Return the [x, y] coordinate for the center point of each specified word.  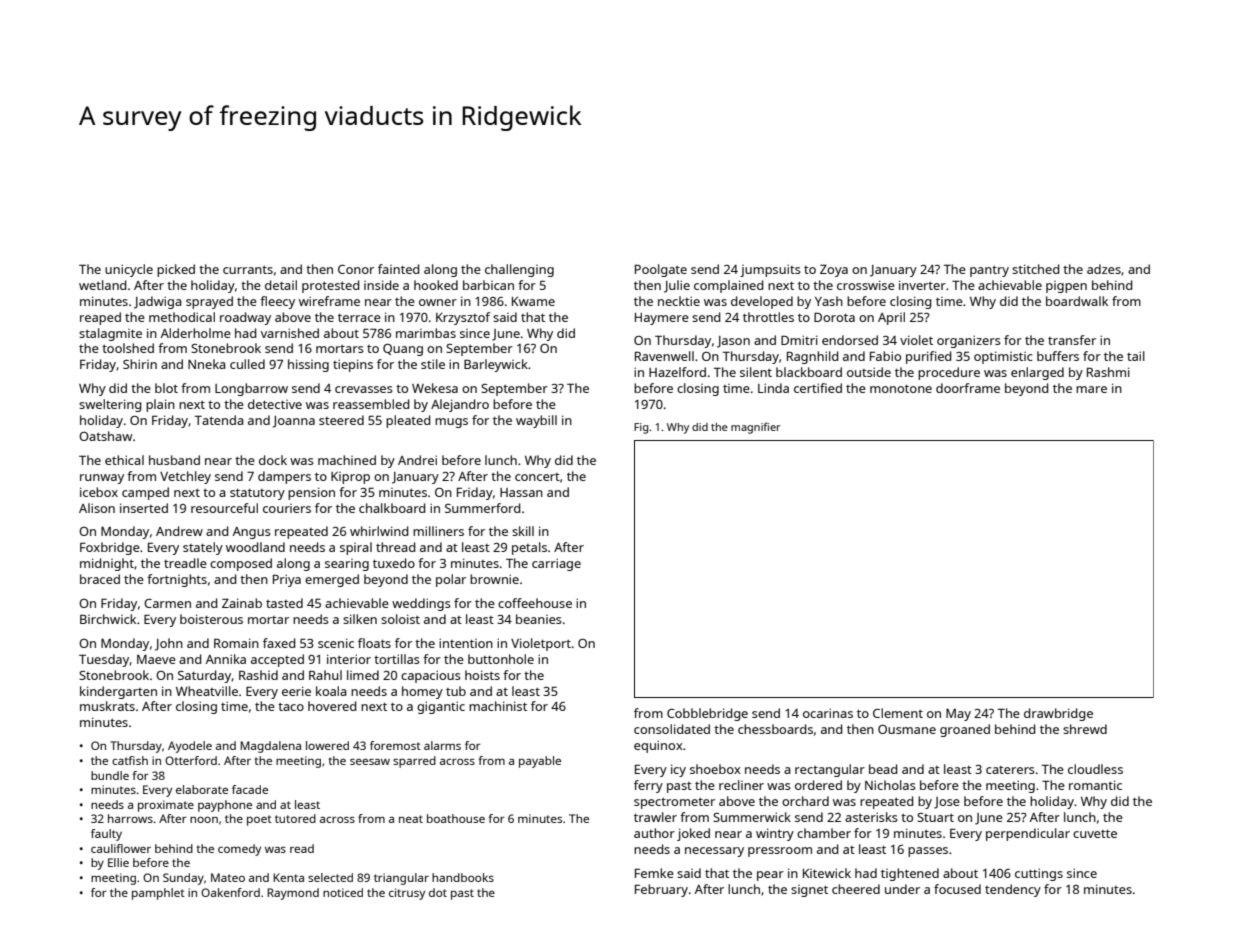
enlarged [1037, 373]
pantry [989, 271]
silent [756, 372]
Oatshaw [105, 436]
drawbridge [1058, 714]
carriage [556, 564]
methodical [182, 317]
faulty [106, 835]
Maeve [156, 659]
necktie [679, 301]
